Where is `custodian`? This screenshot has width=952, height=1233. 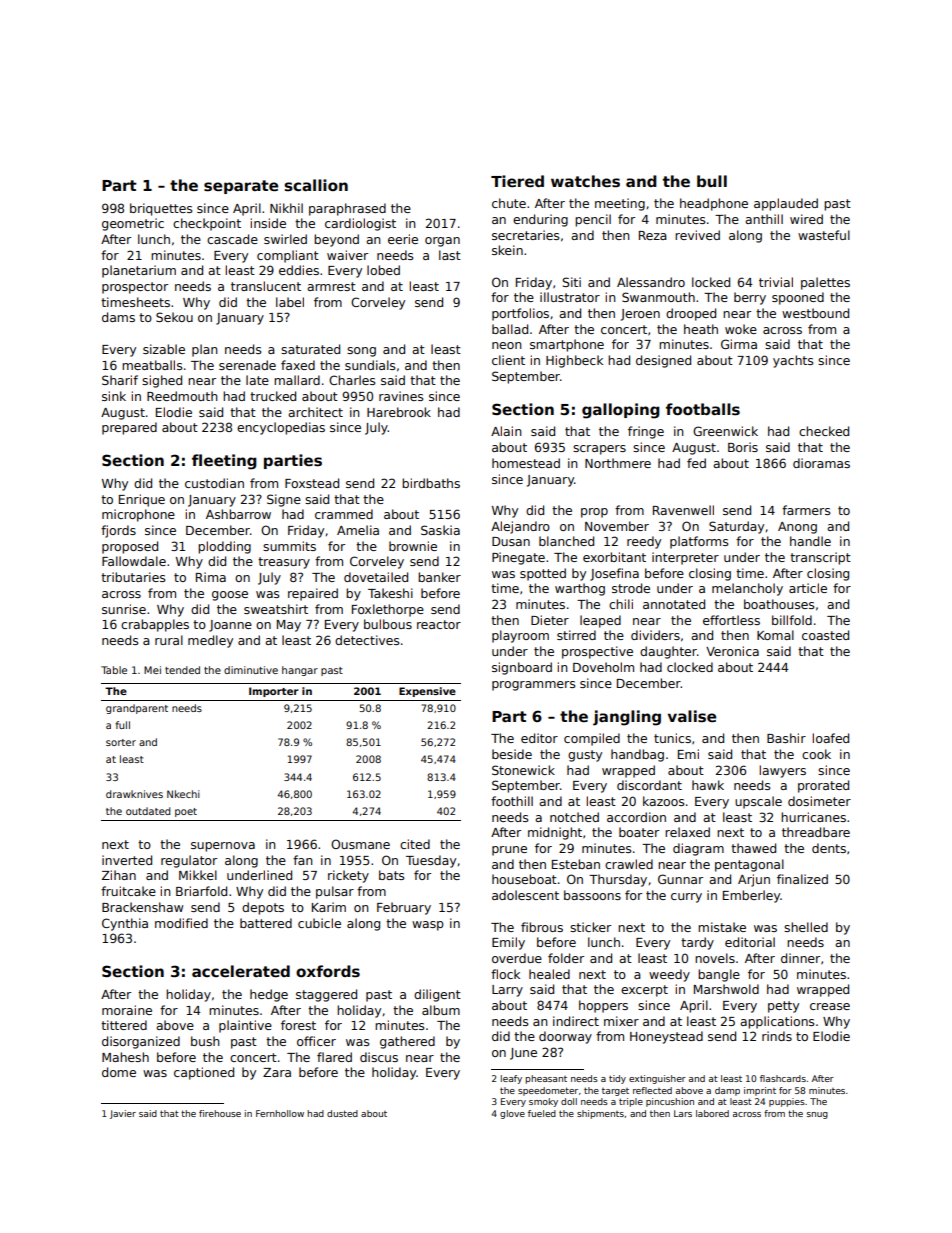
custodian is located at coordinates (214, 483).
